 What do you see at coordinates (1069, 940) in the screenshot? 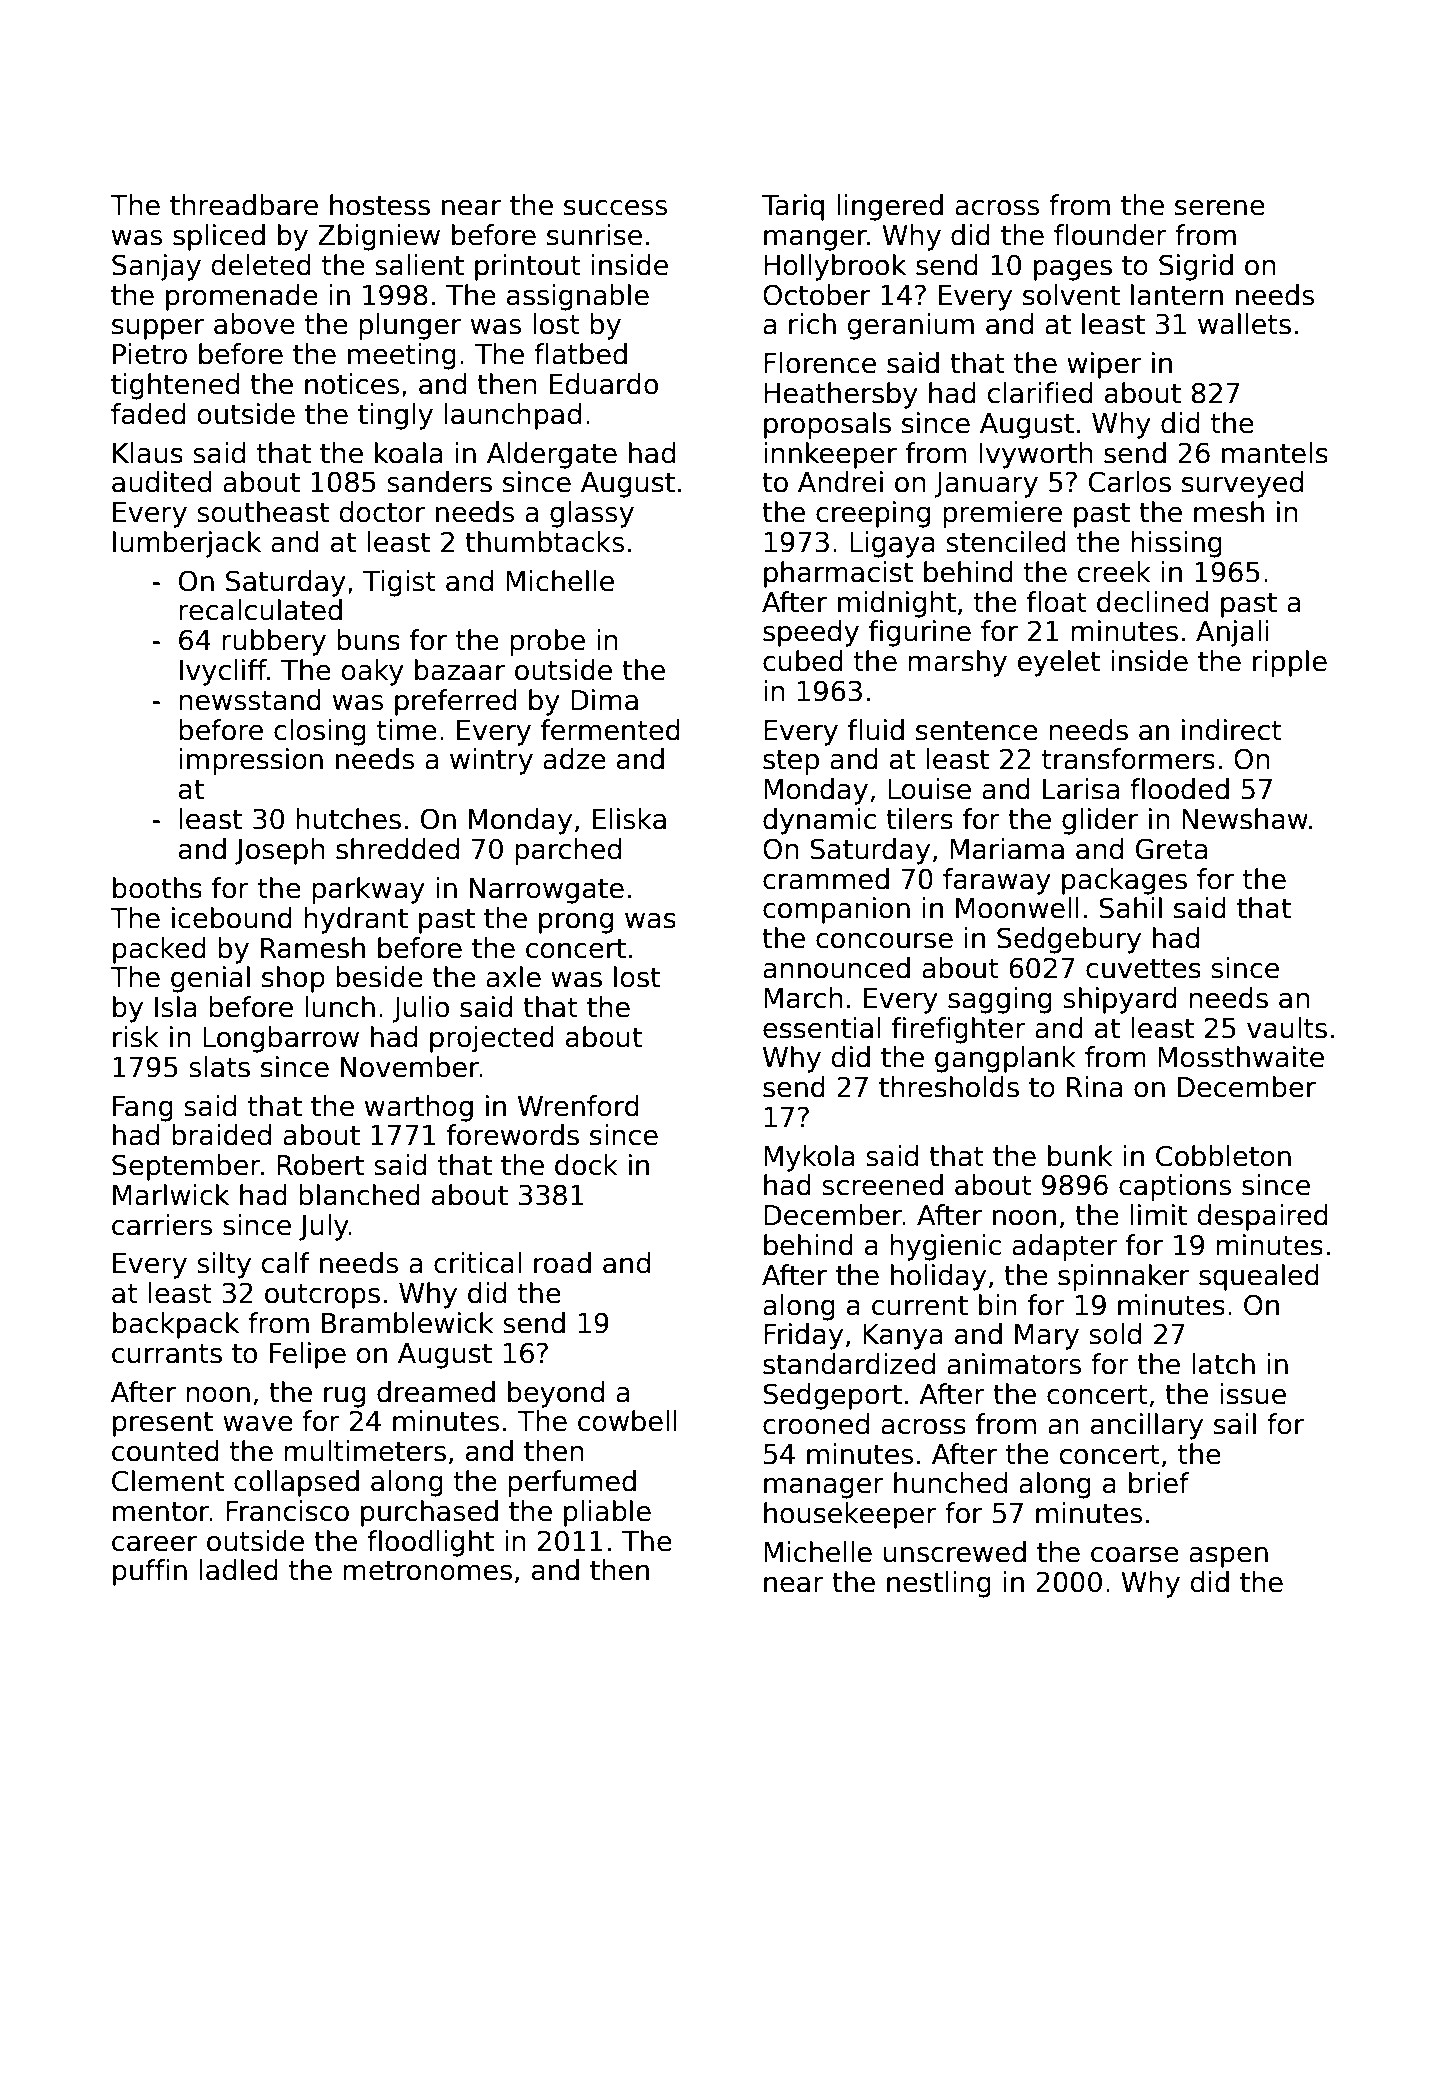
I see `Sedgebury` at bounding box center [1069, 940].
